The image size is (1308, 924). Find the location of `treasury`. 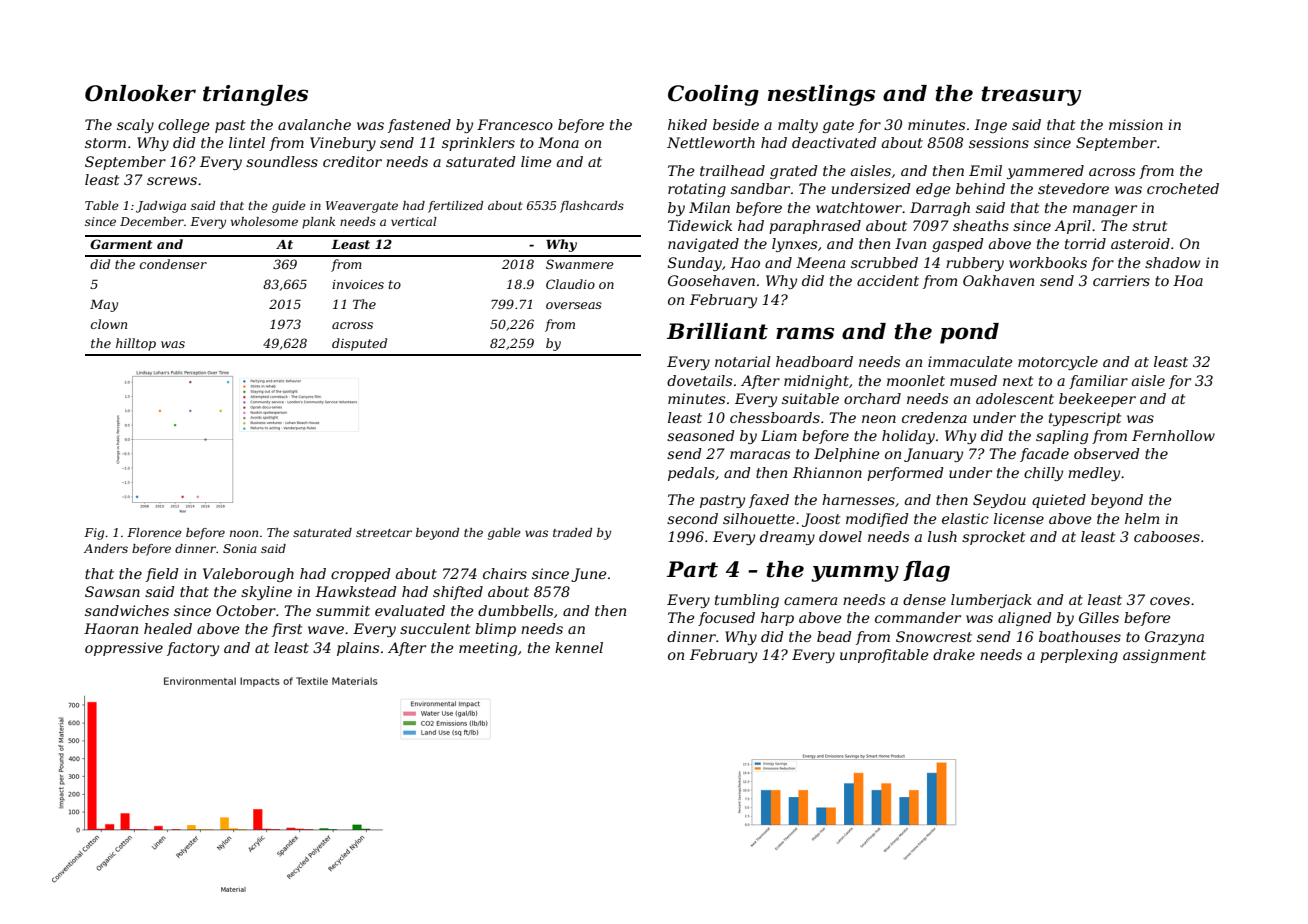

treasury is located at coordinates (1031, 96).
